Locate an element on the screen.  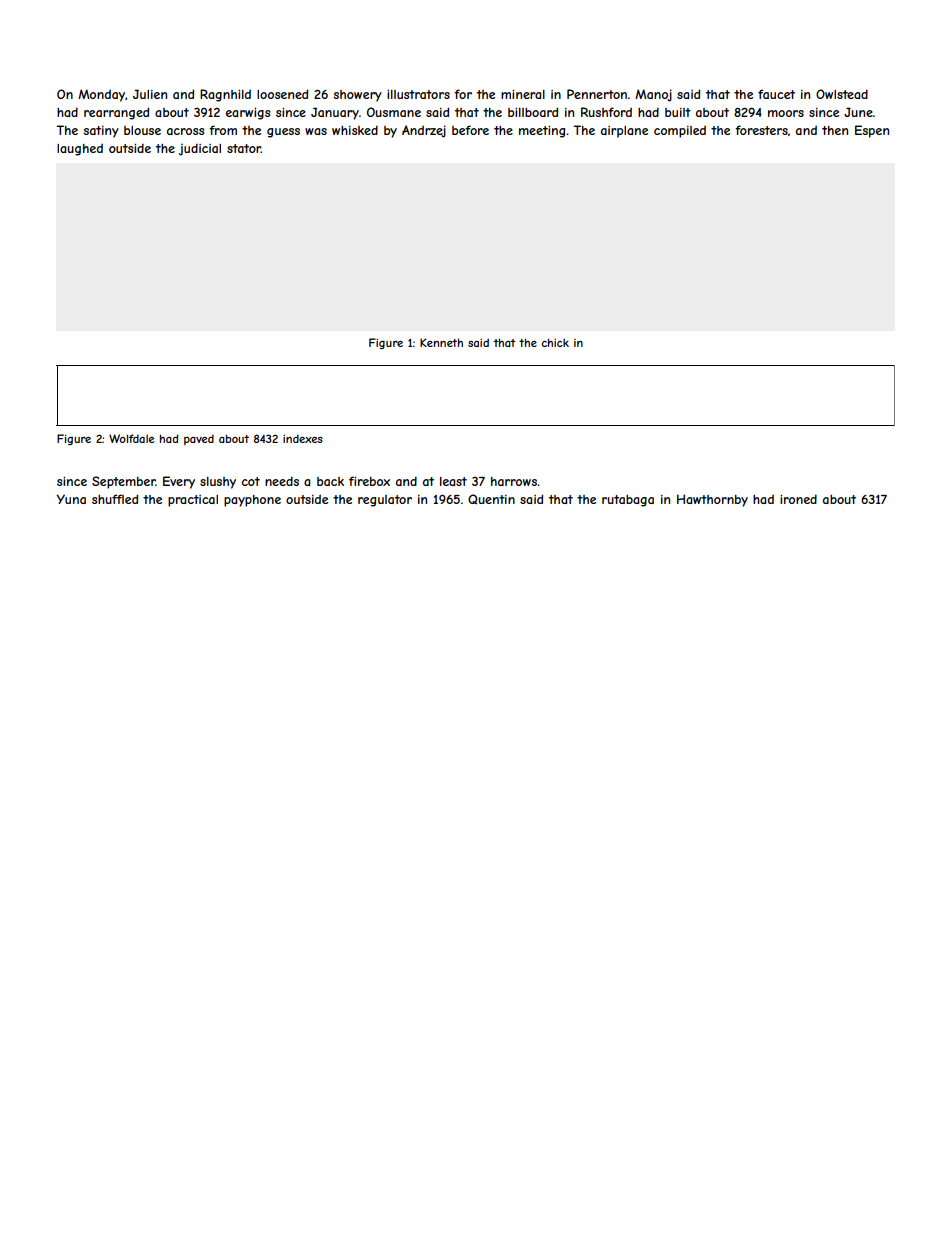
moors is located at coordinates (786, 113).
